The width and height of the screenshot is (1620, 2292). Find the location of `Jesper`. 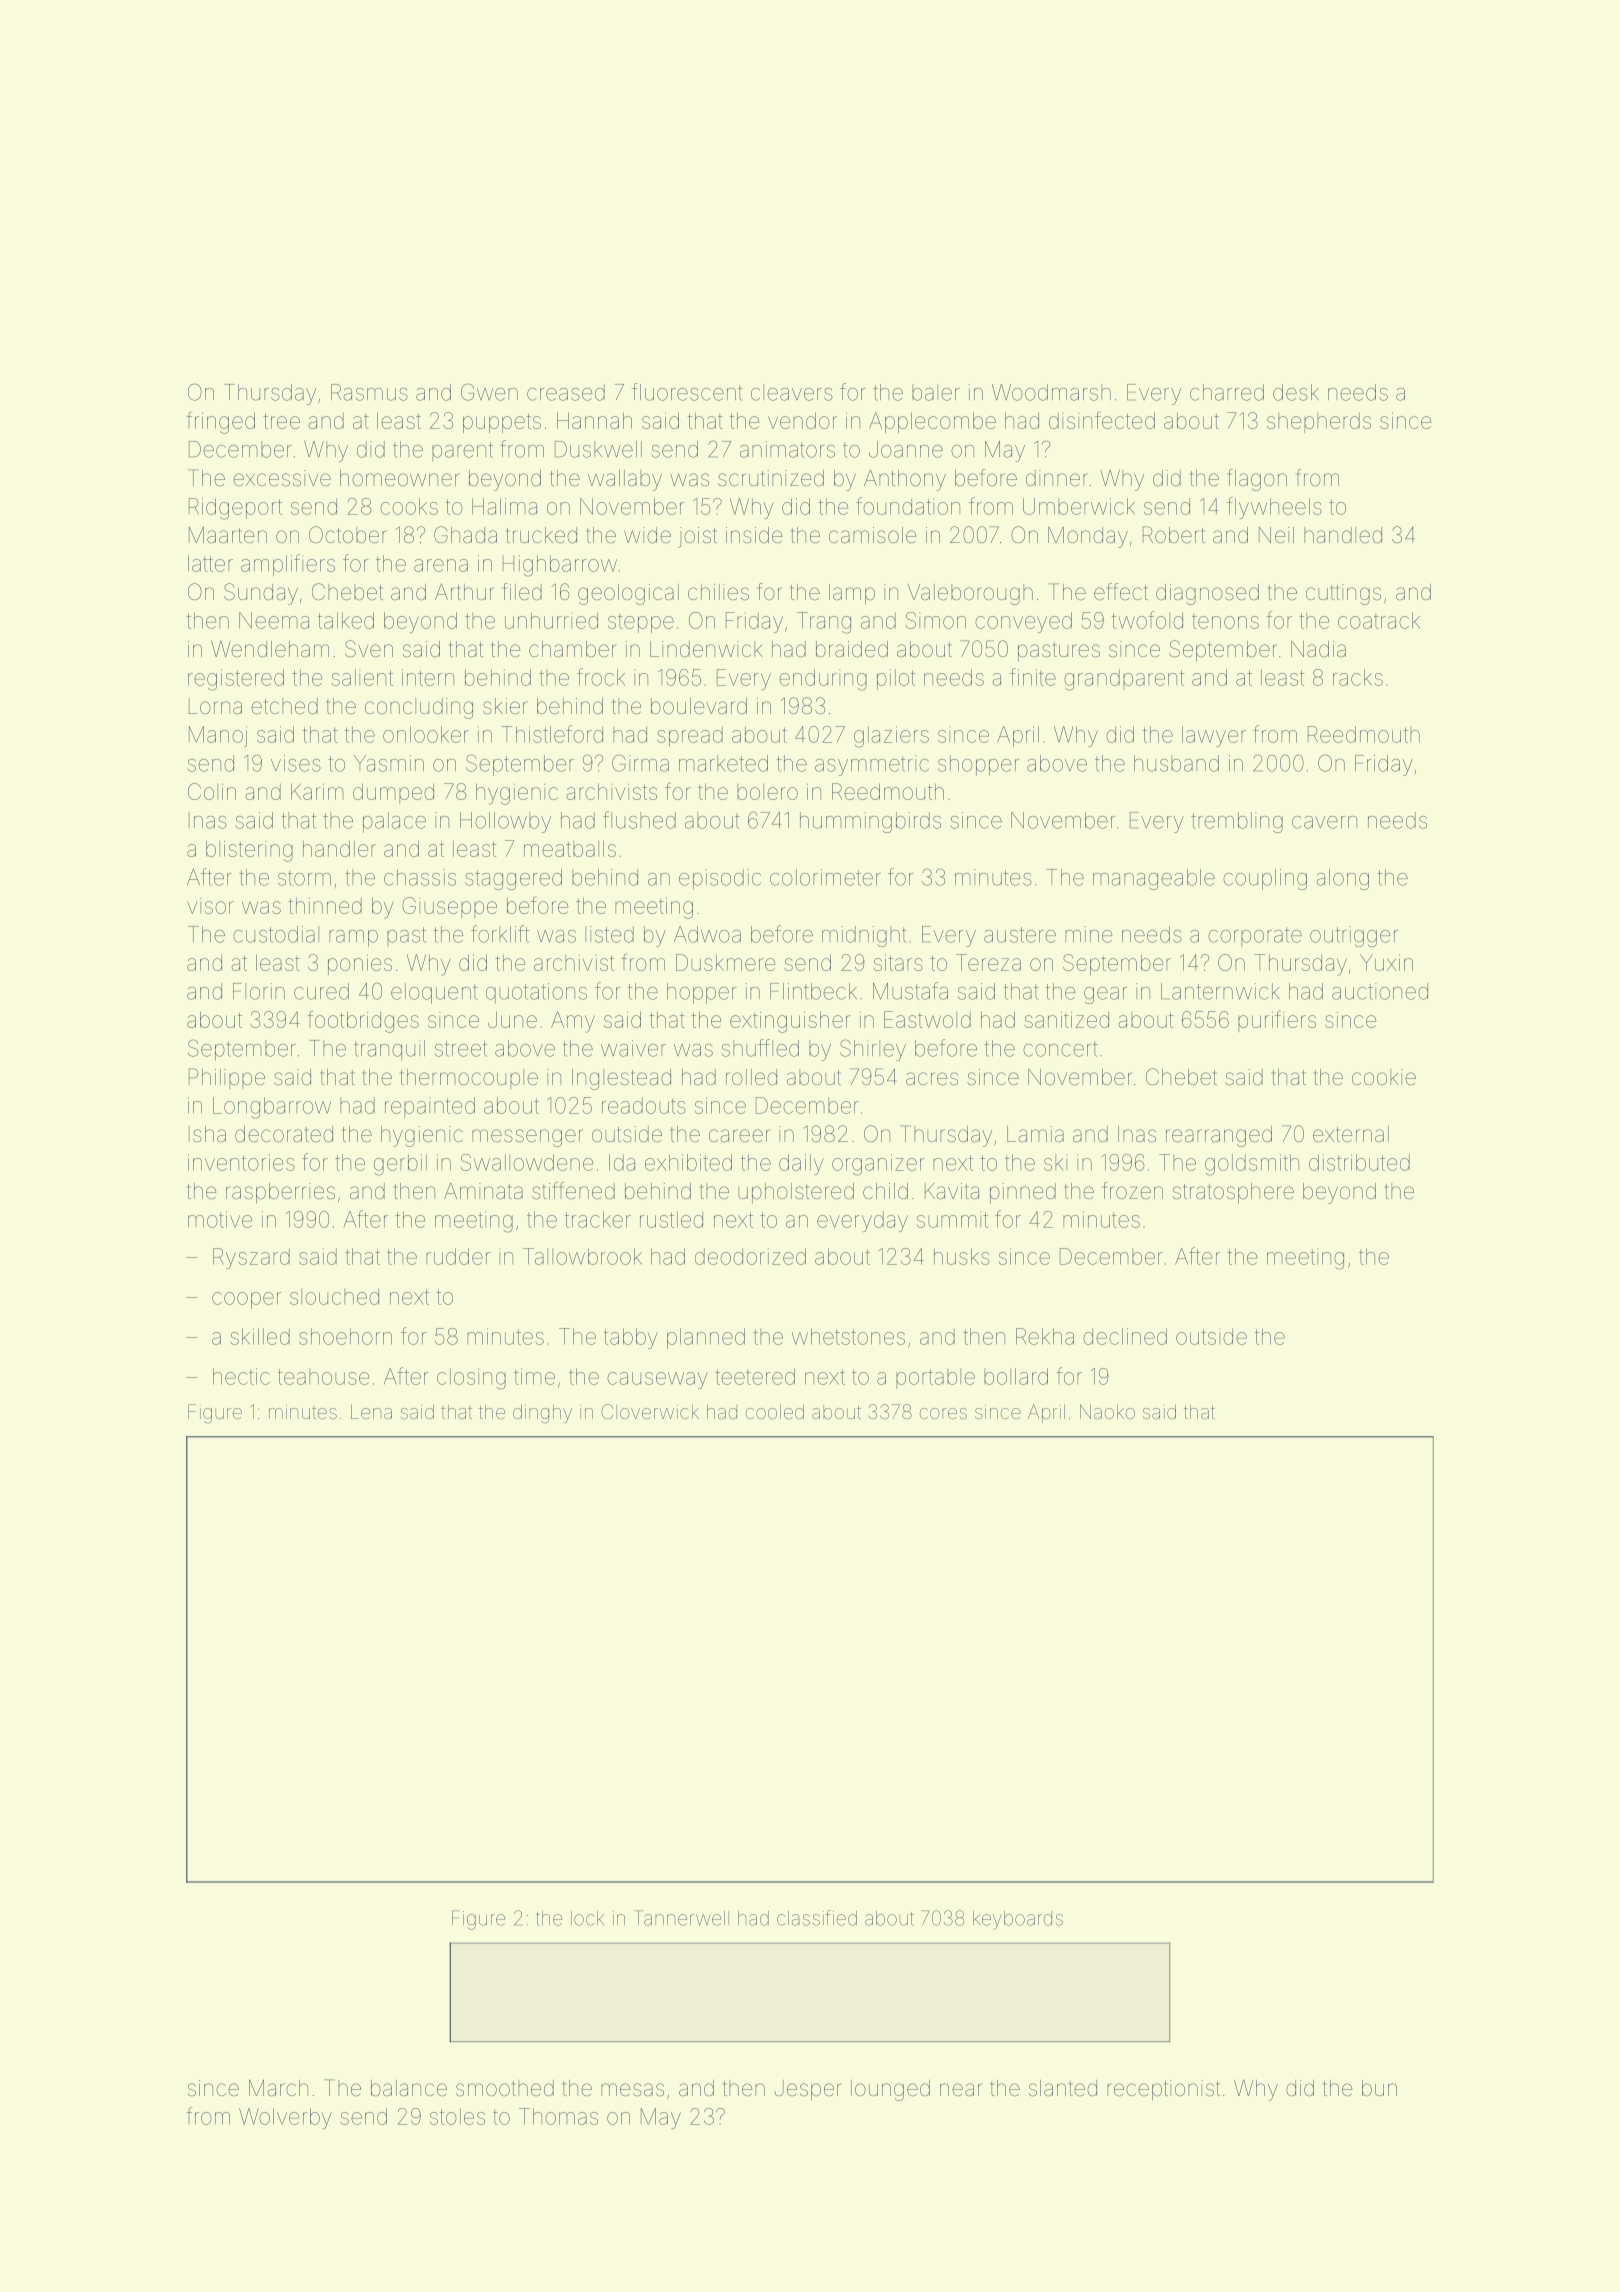

Jesper is located at coordinates (808, 2090).
